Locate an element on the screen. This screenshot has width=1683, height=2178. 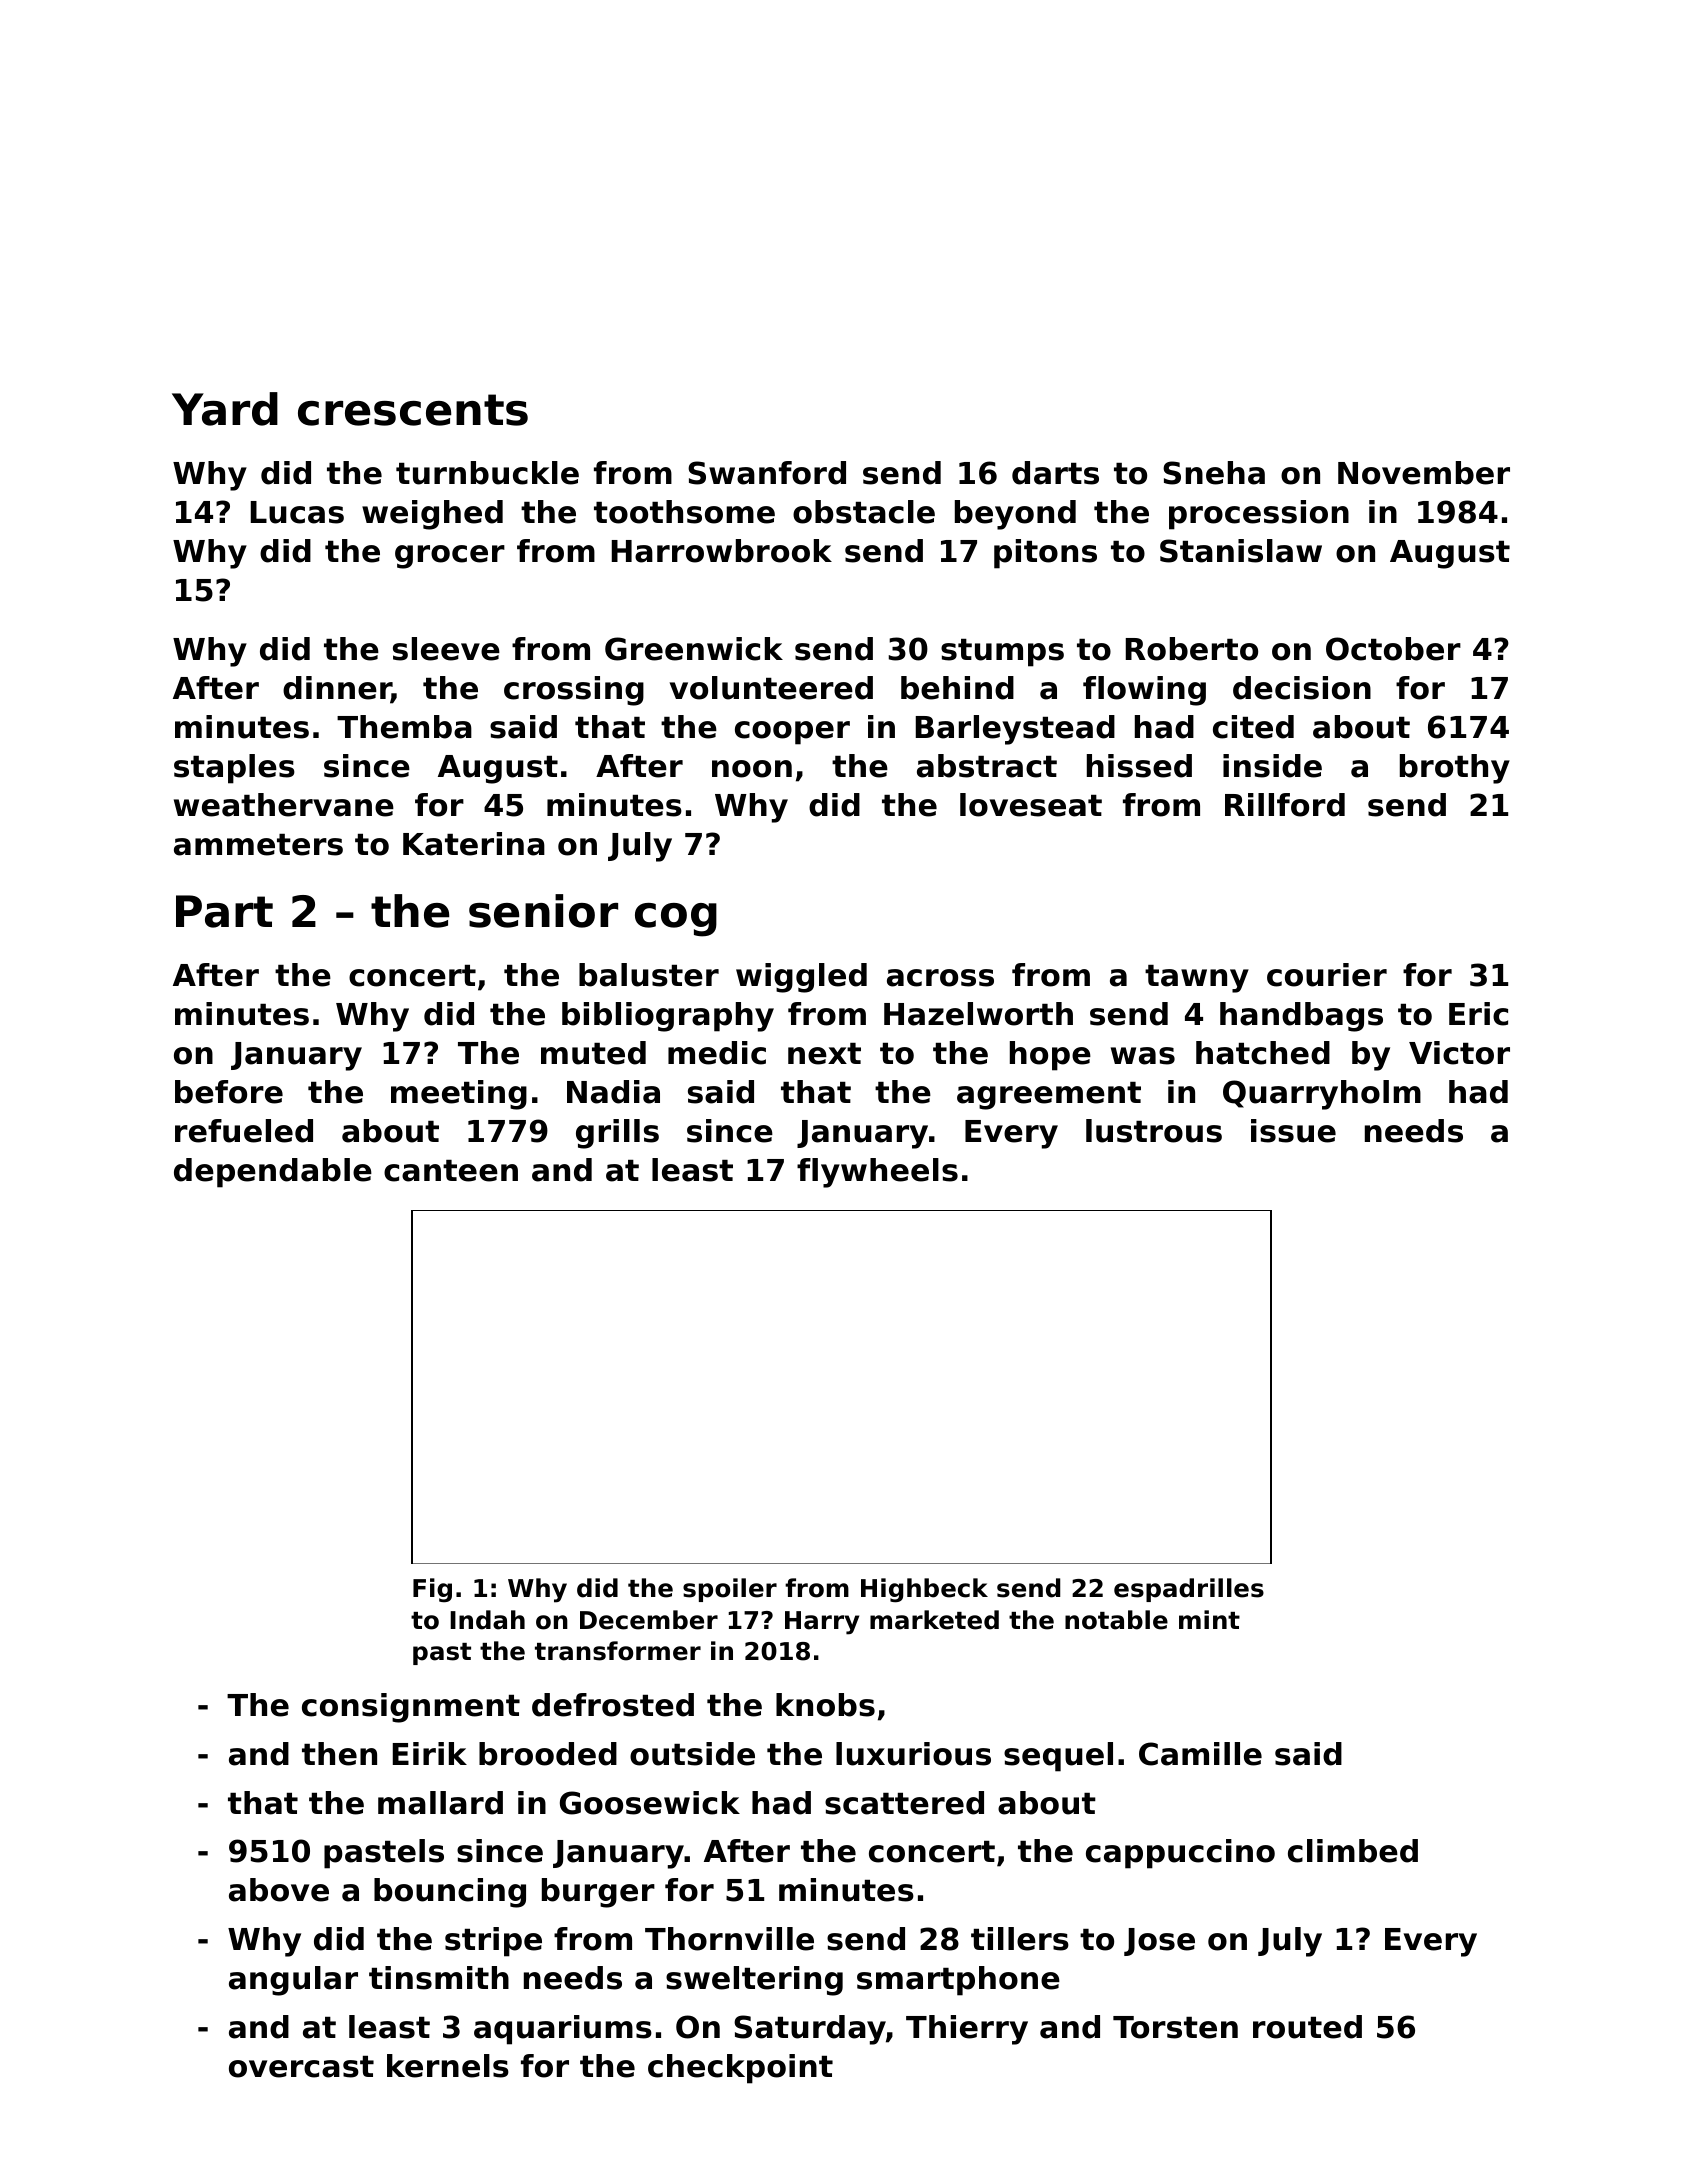
November is located at coordinates (1424, 473).
